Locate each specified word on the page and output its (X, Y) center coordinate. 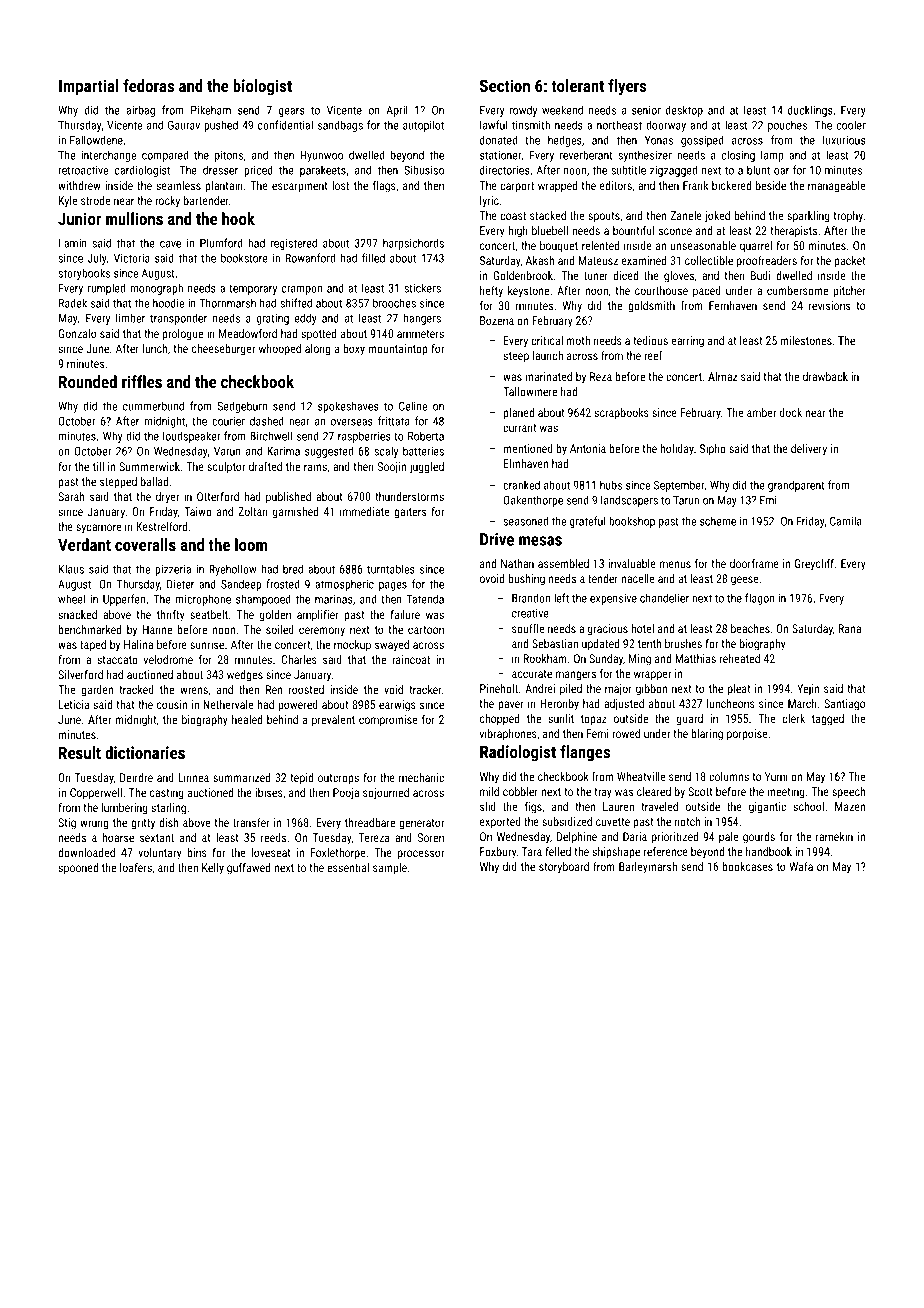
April (397, 111)
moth (578, 340)
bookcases (748, 866)
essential (348, 867)
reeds (273, 837)
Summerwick (149, 466)
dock (791, 412)
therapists (793, 232)
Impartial (89, 87)
